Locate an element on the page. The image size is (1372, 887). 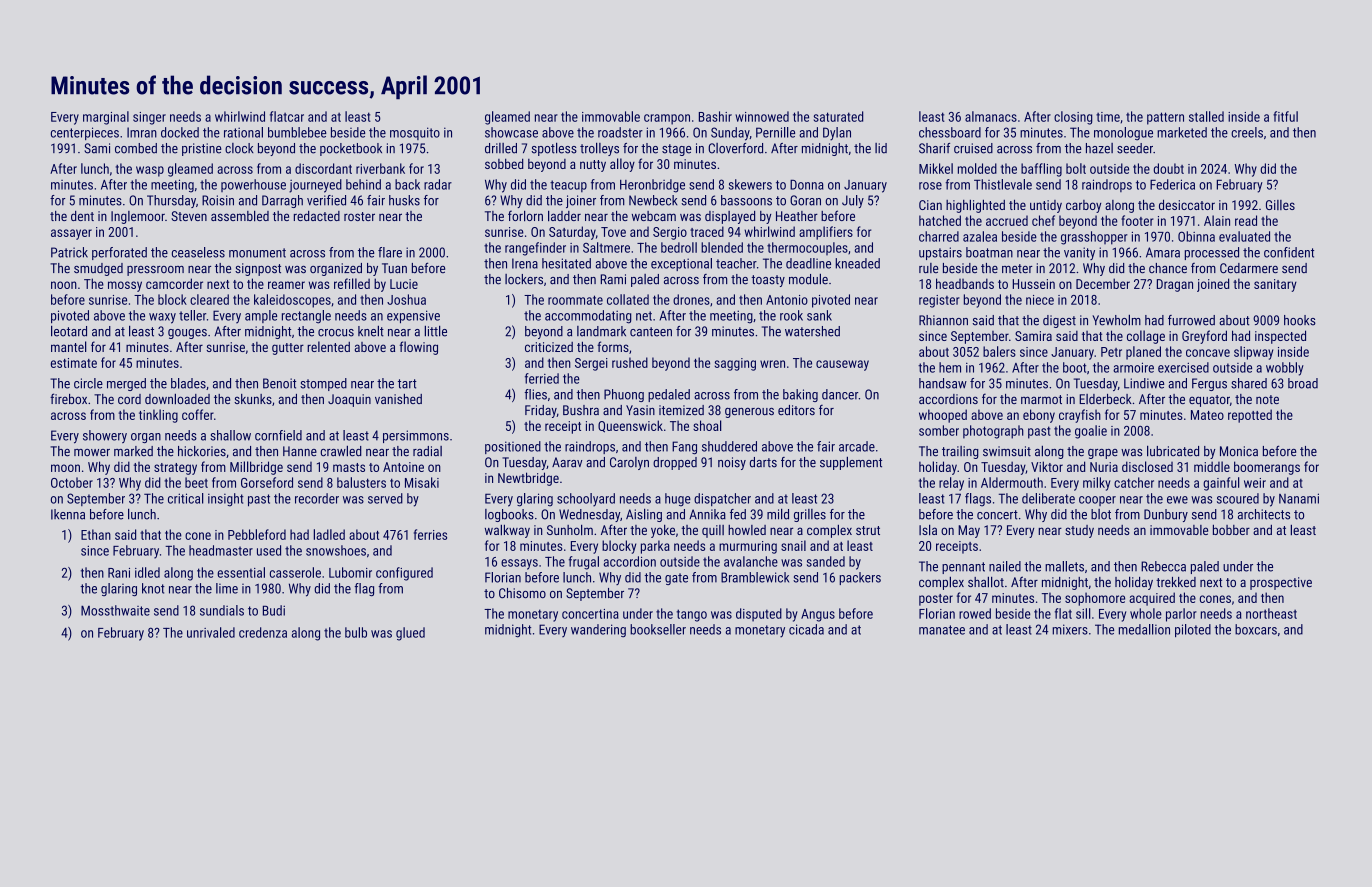
Gilles is located at coordinates (1280, 205).
